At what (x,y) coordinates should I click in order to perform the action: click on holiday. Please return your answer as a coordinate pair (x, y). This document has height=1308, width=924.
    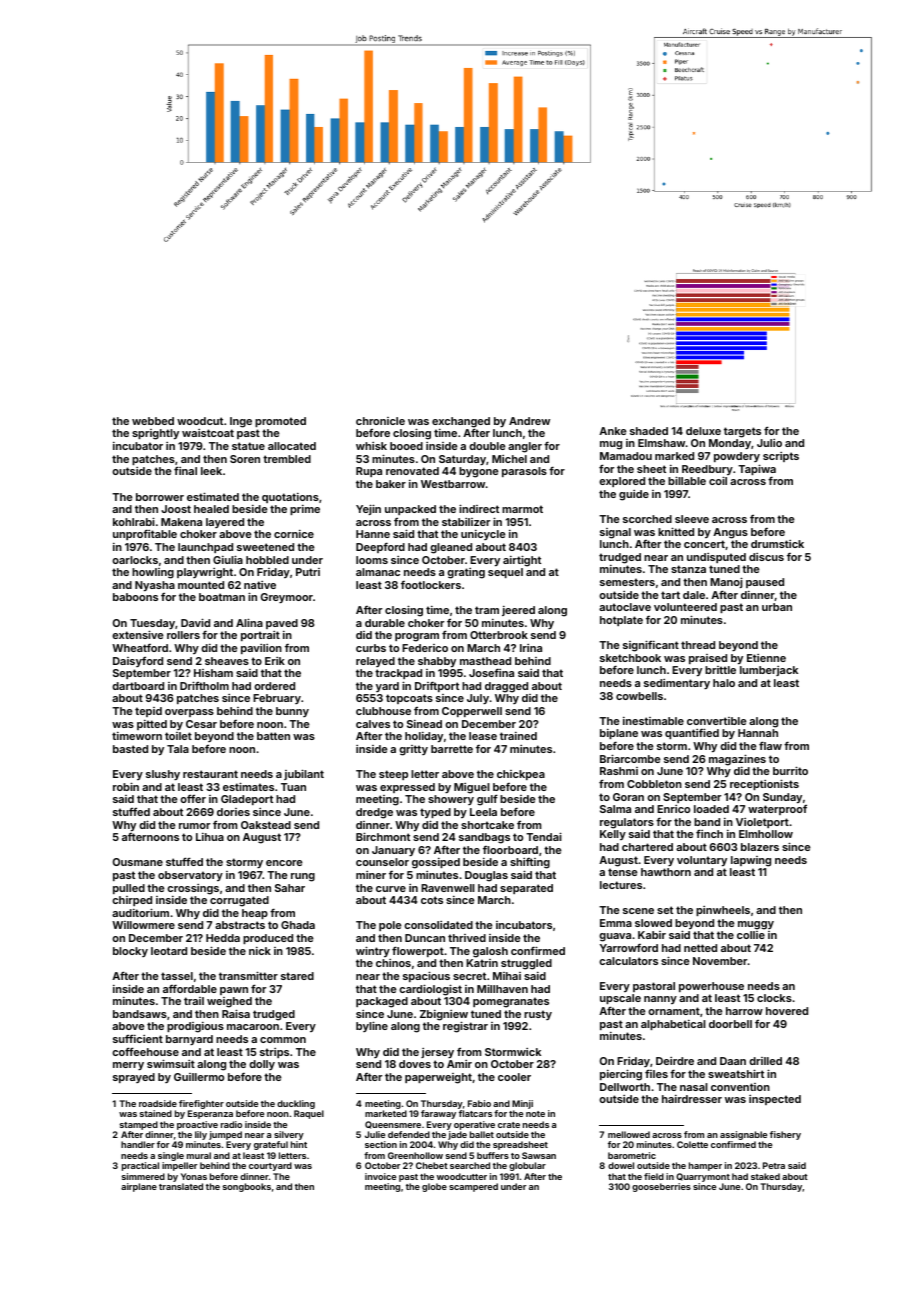
    Looking at the image, I should click on (424, 737).
